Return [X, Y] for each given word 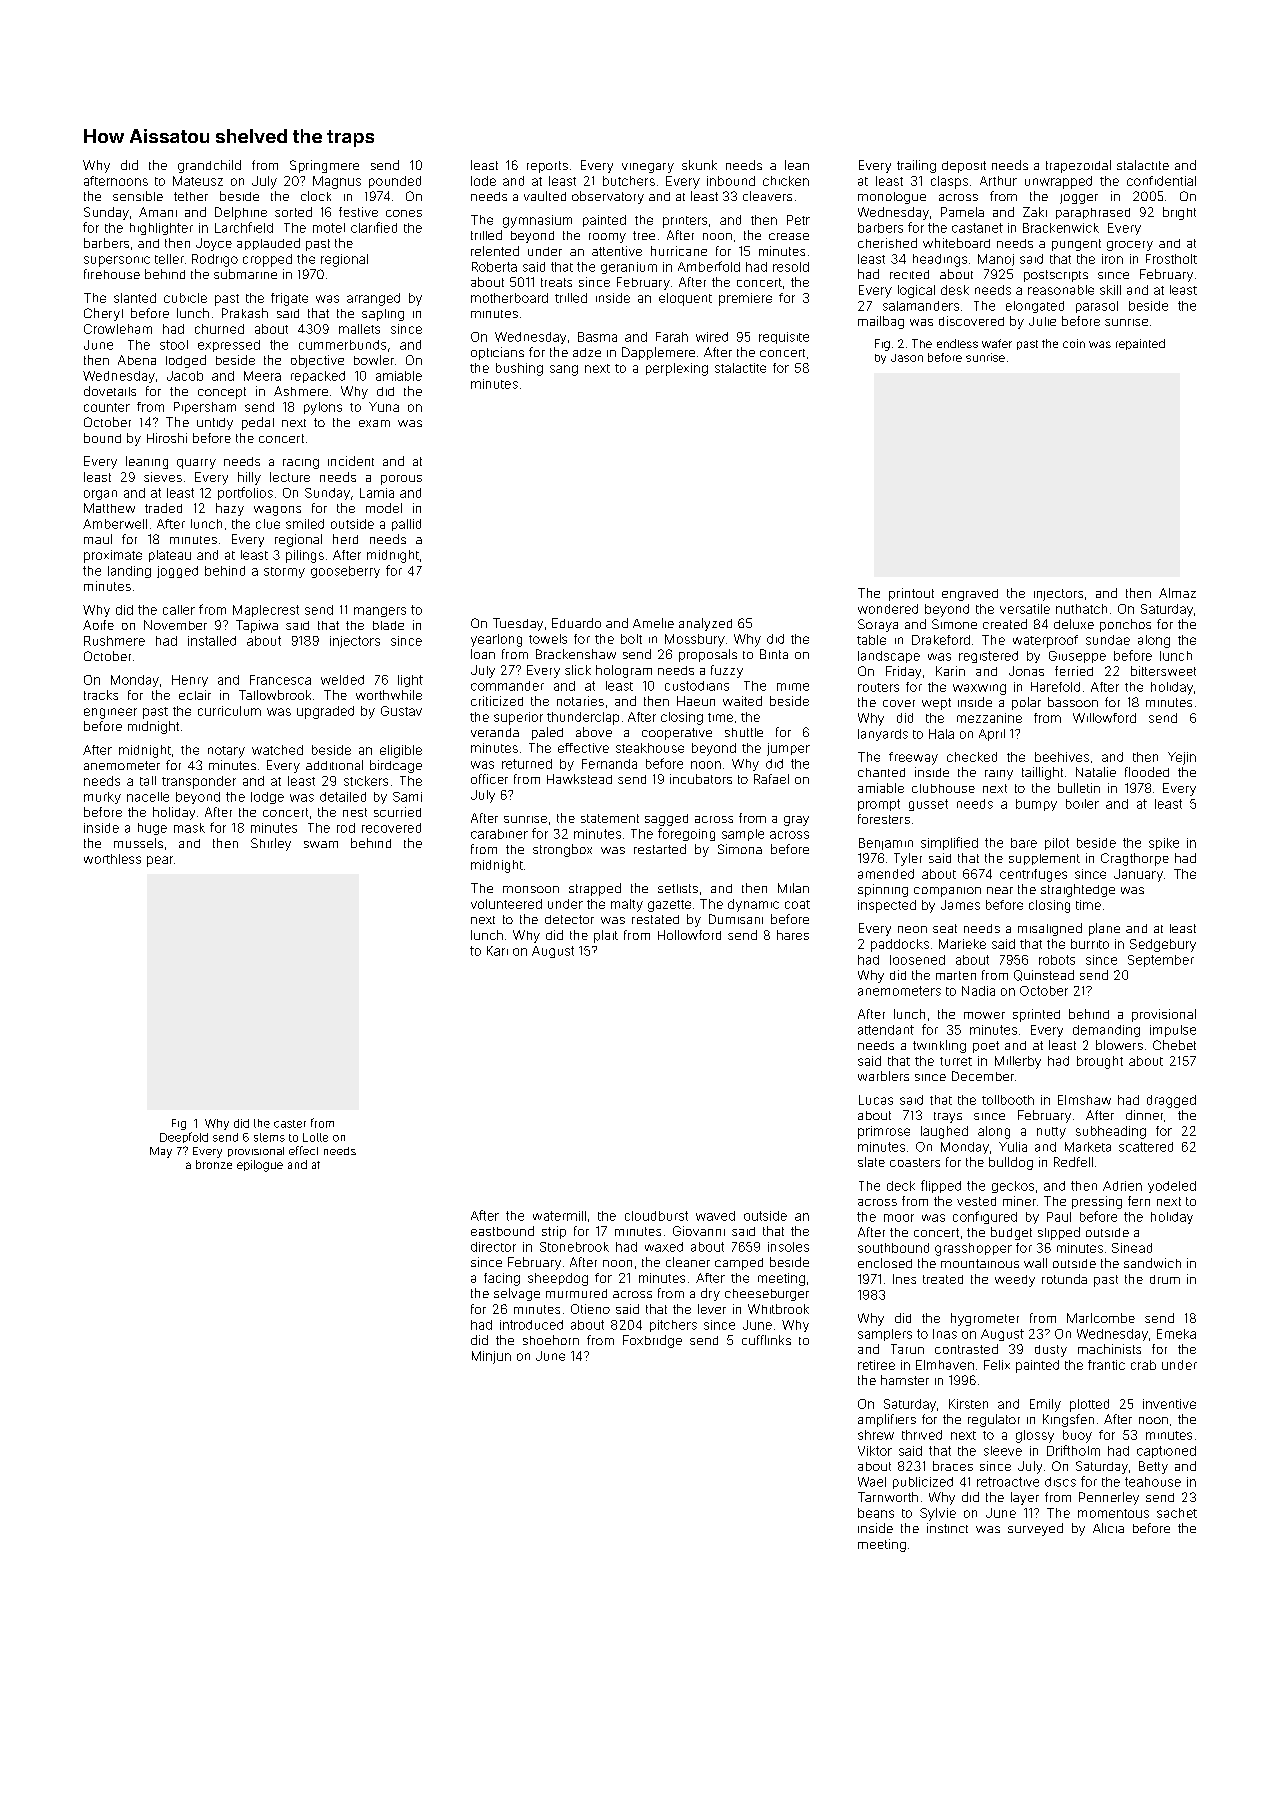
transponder [199, 782]
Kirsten [968, 1404]
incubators [701, 779]
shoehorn [551, 1340]
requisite [784, 338]
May [161, 1152]
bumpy [1036, 805]
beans [876, 1513]
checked [972, 757]
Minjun [491, 1357]
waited [742, 701]
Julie [1042, 321]
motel [329, 228]
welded [342, 680]
